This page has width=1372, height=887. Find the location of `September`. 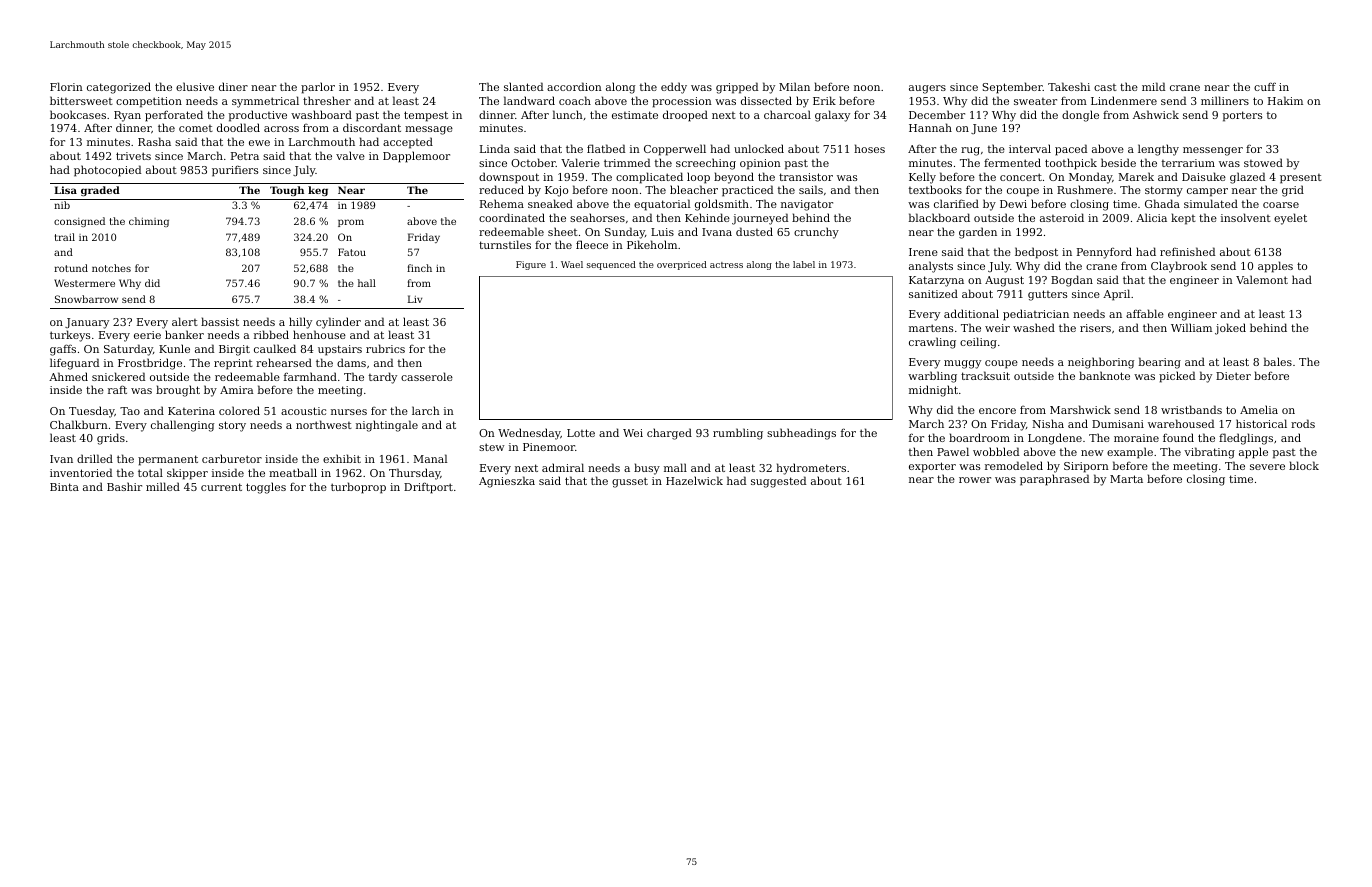

September is located at coordinates (1012, 88).
